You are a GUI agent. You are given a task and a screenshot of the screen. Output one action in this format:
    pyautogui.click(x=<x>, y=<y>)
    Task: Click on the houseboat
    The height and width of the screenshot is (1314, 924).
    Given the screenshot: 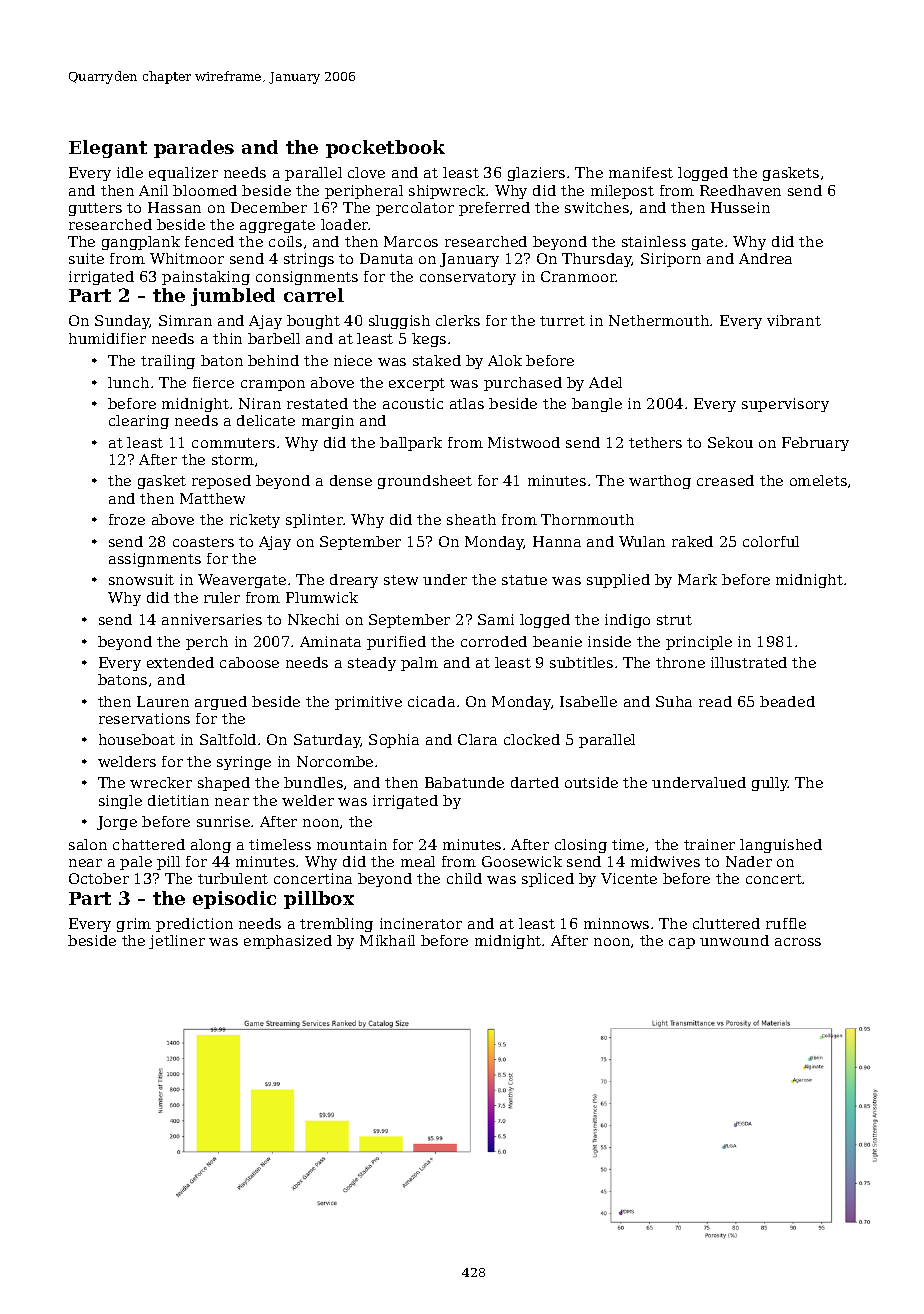 What is the action you would take?
    pyautogui.click(x=137, y=739)
